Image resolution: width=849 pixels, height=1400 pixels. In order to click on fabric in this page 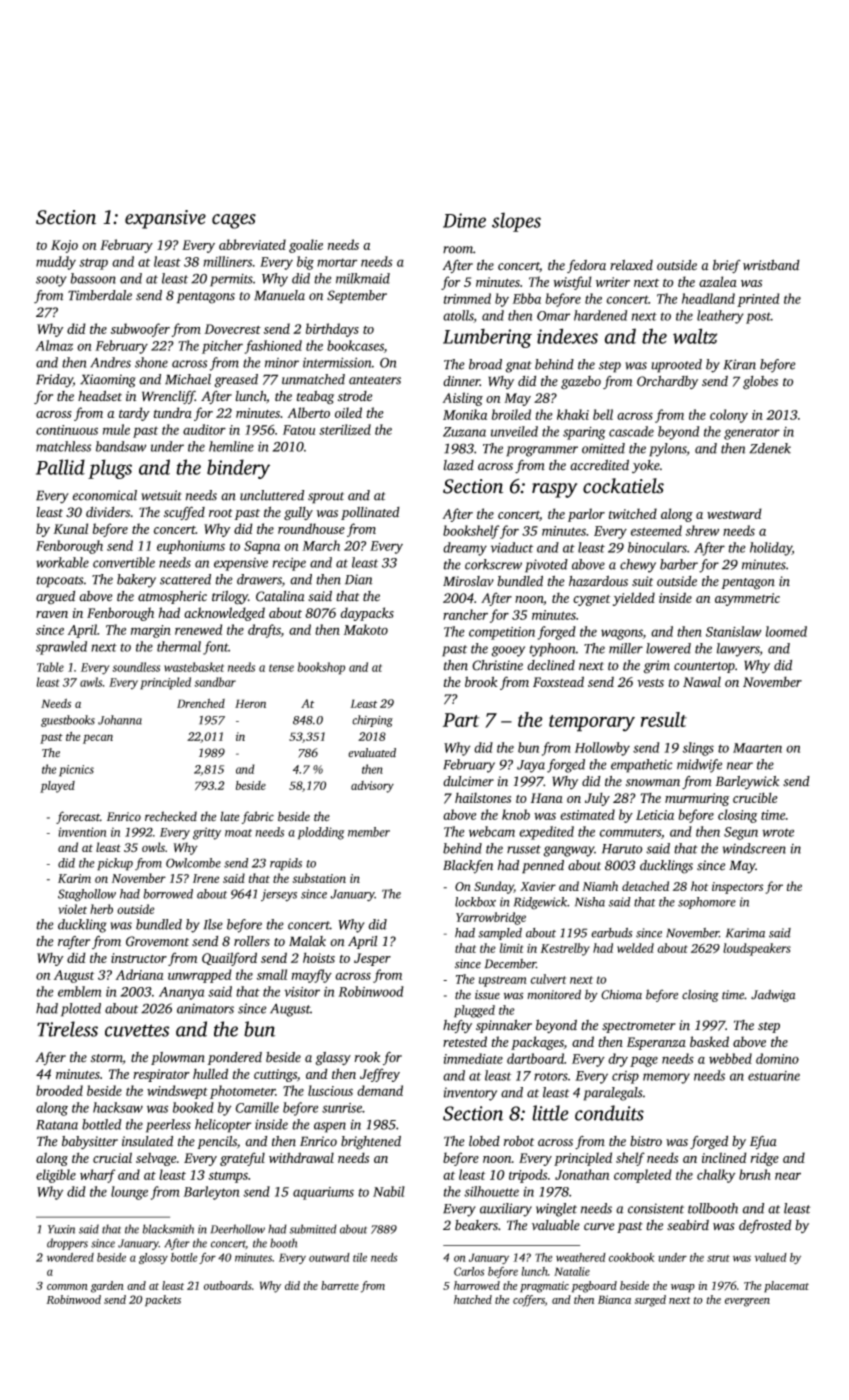, I will do `click(258, 817)`.
